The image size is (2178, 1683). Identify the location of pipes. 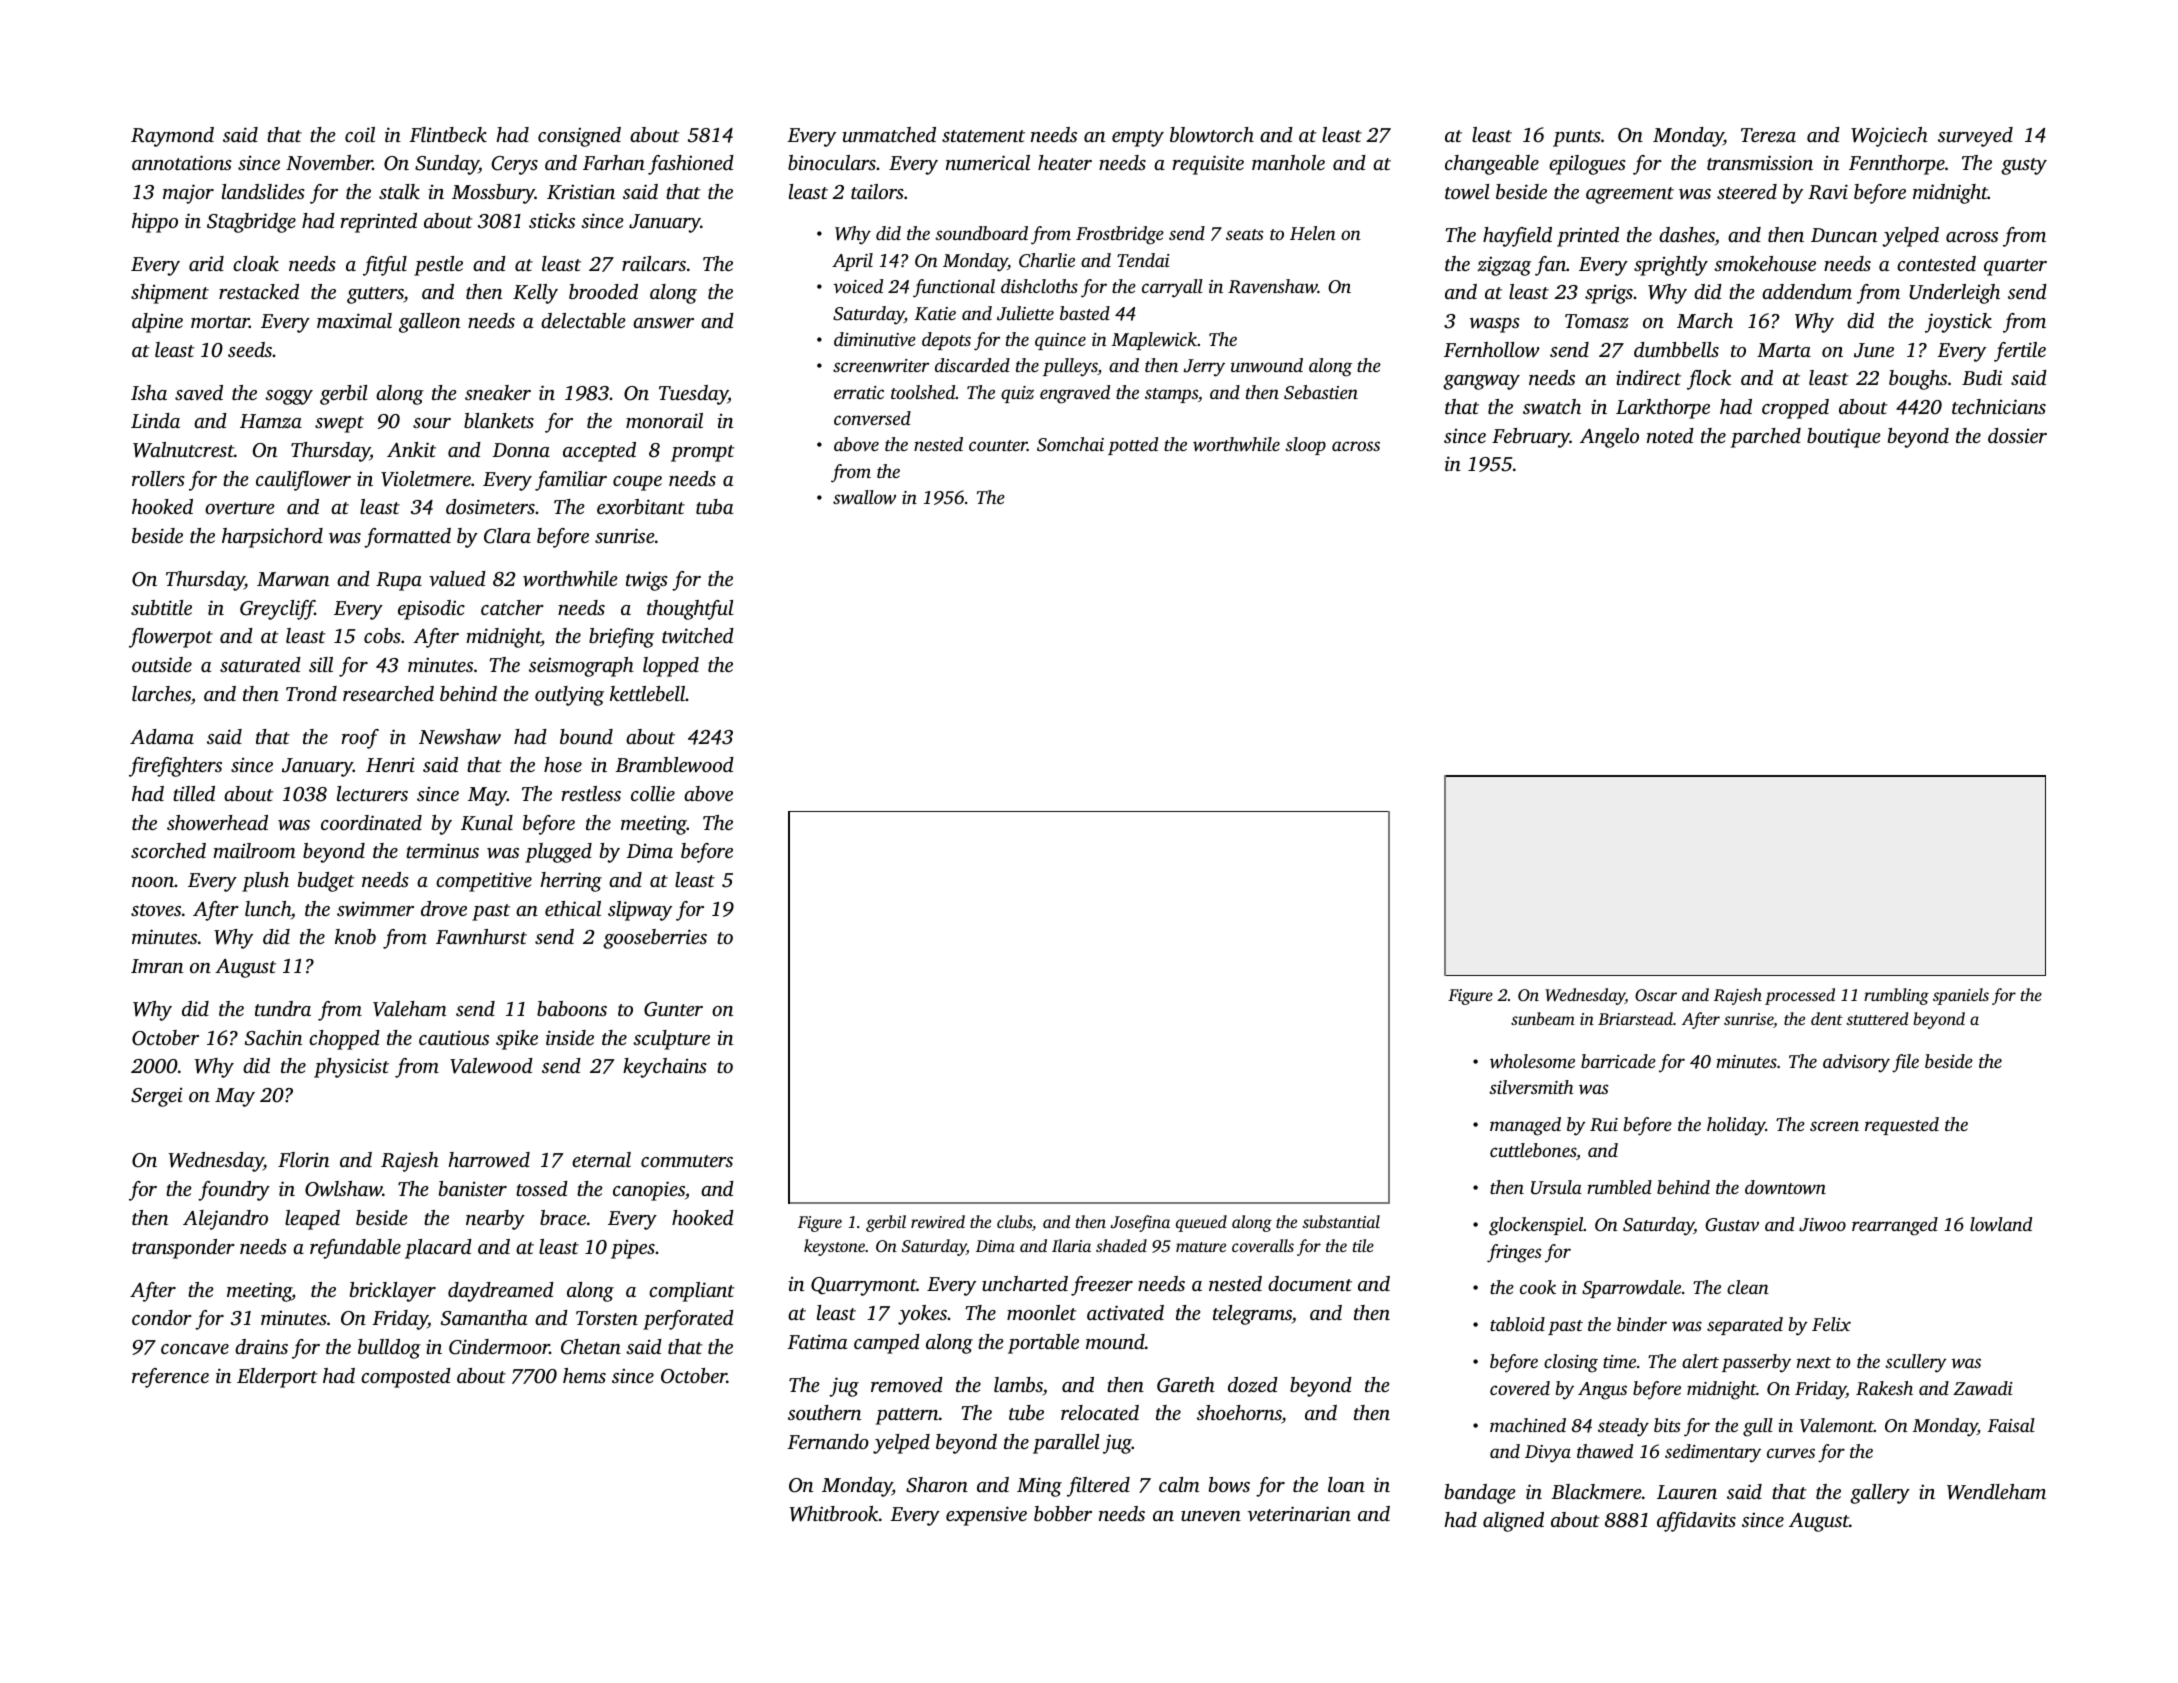
(633, 1249).
